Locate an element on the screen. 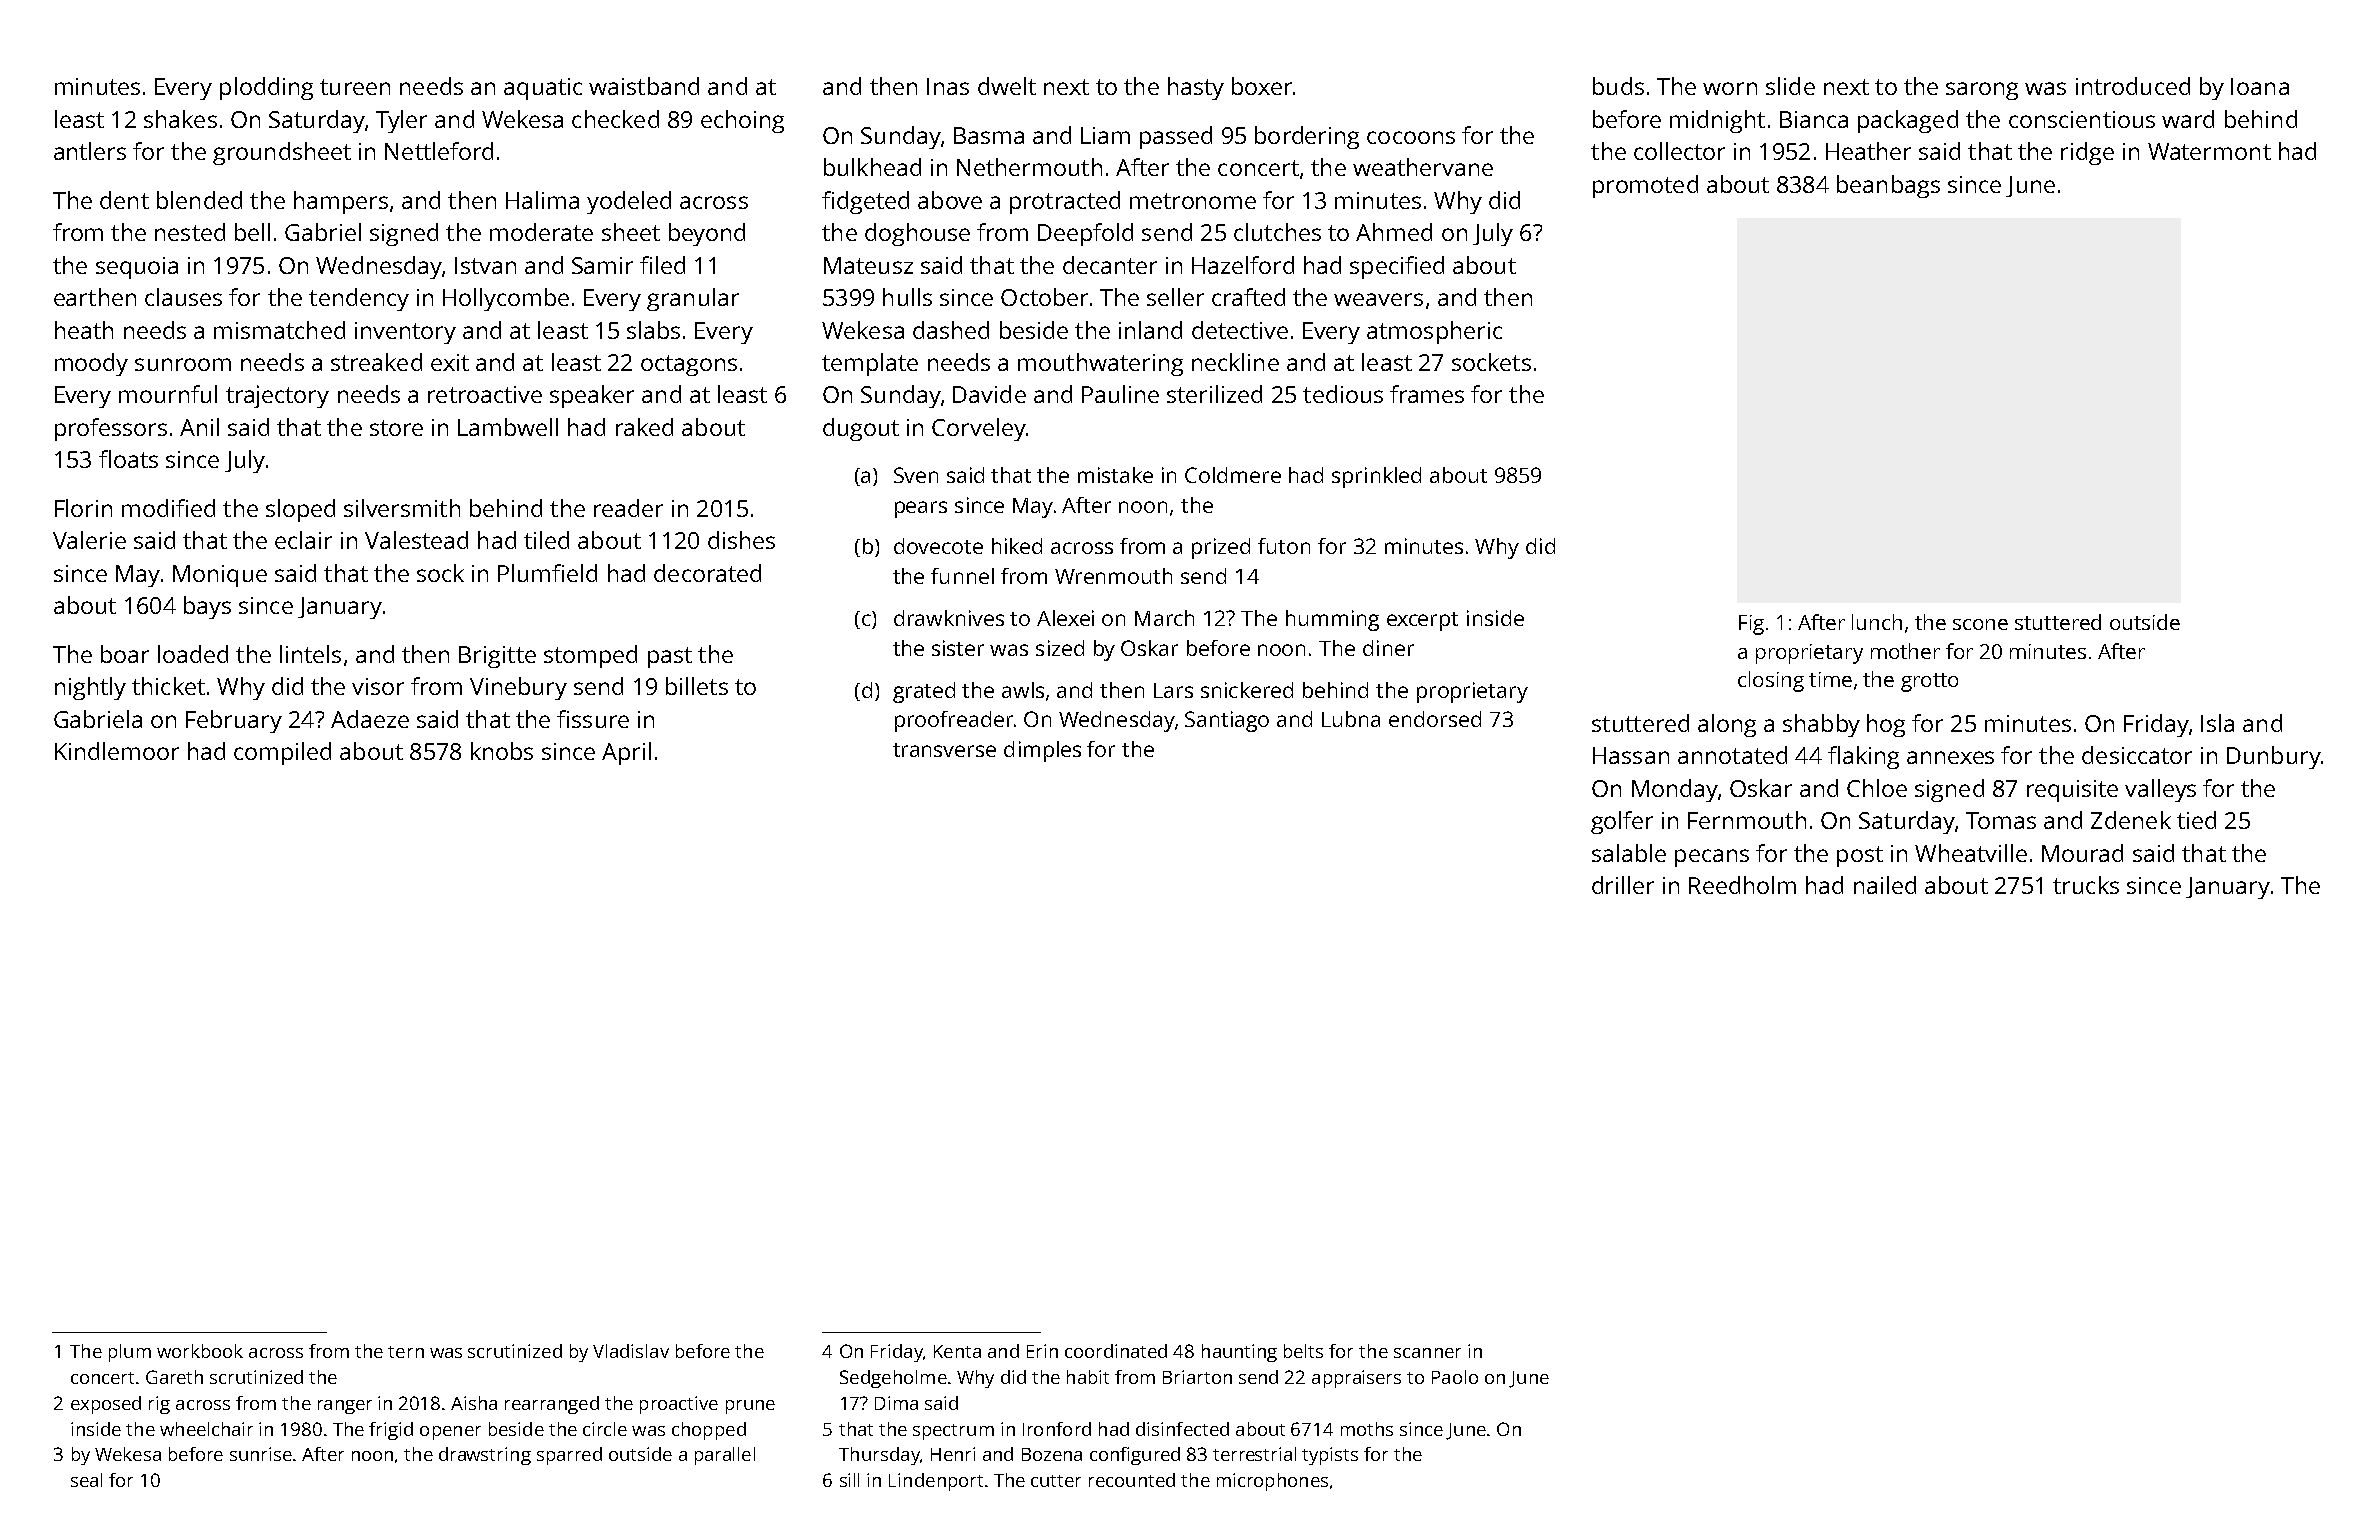 The width and height of the screenshot is (2380, 1540). Wheatville is located at coordinates (1971, 853).
